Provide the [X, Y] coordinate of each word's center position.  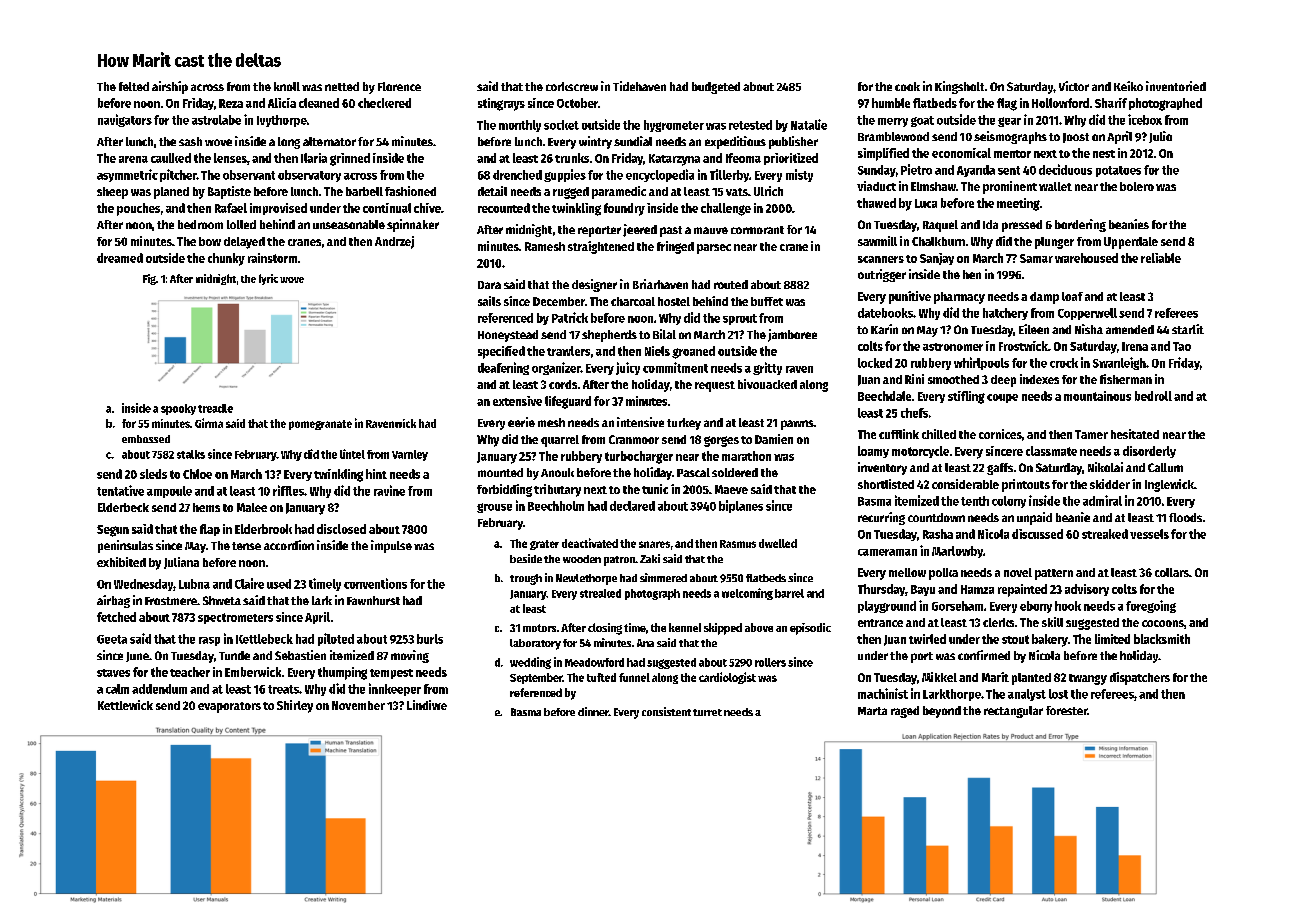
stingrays [501, 104]
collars [1172, 572]
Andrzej [394, 242]
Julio [1160, 137]
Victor [1074, 86]
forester [1066, 710]
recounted [504, 208]
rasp [209, 641]
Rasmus [738, 544]
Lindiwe [427, 705]
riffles [288, 490]
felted [134, 86]
